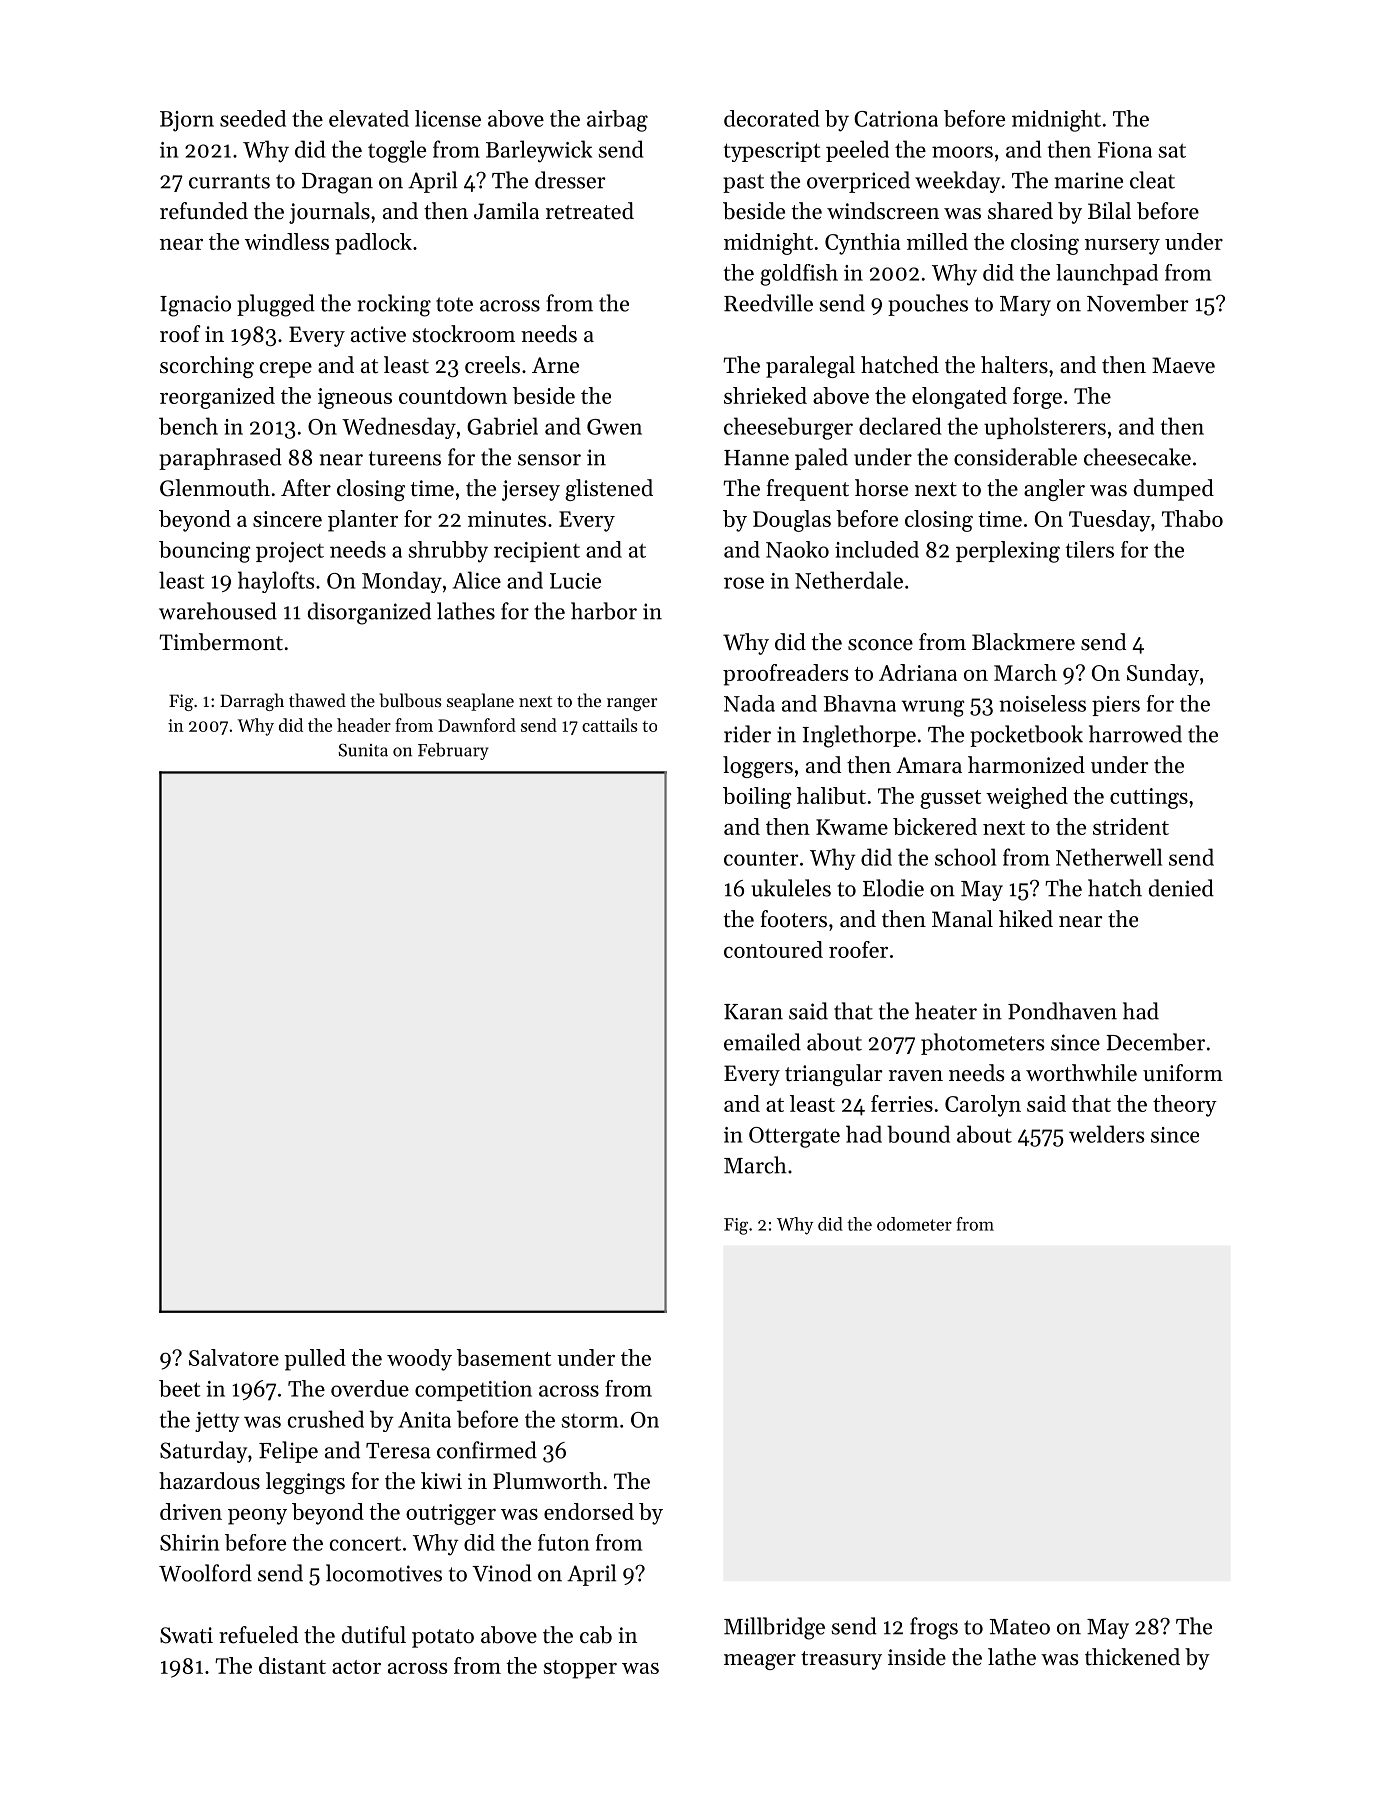 The image size is (1390, 1799). Describe the element at coordinates (205, 1573) in the screenshot. I see `Woolford` at that location.
